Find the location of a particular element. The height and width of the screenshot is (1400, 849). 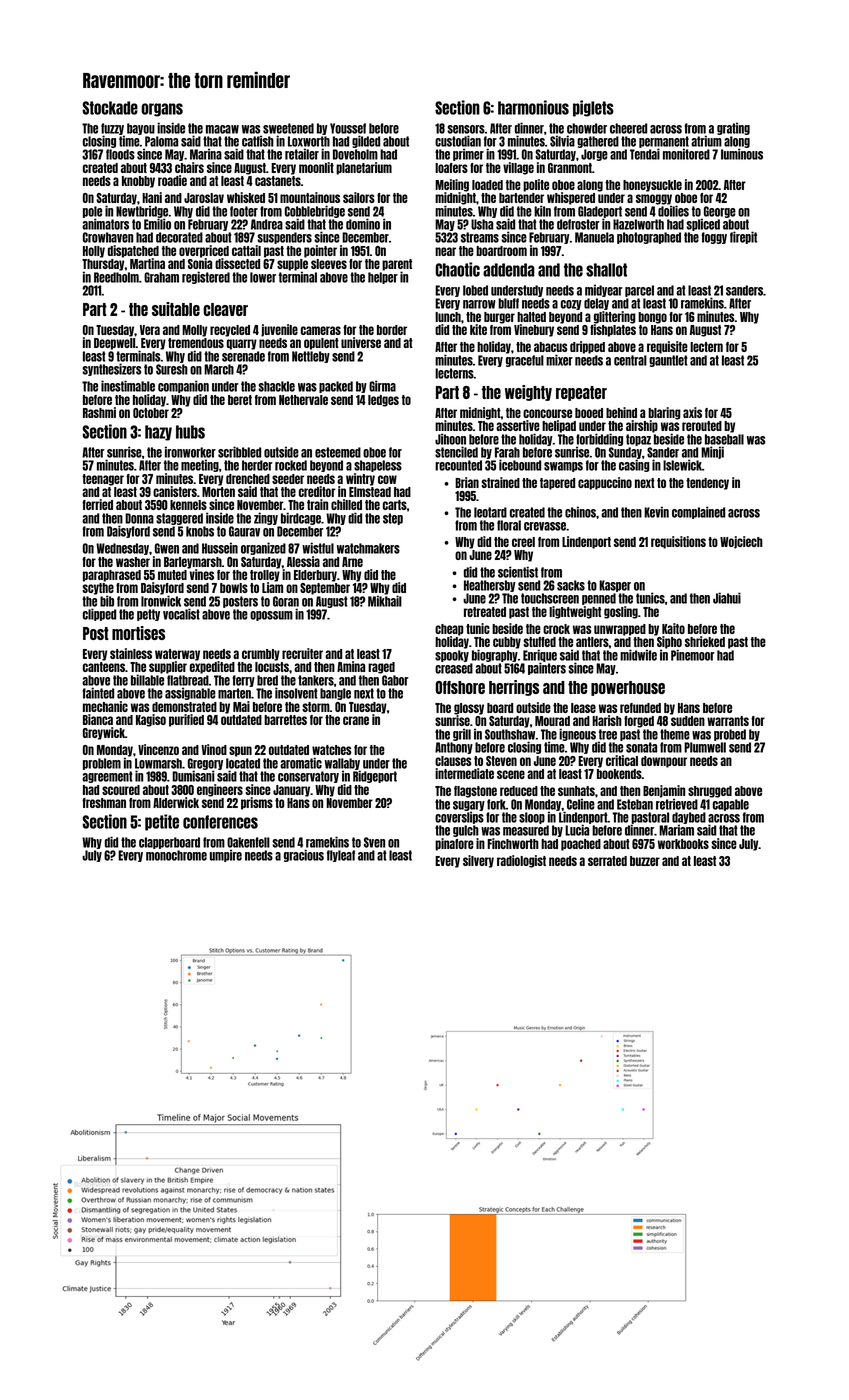

blaring is located at coordinates (664, 413).
